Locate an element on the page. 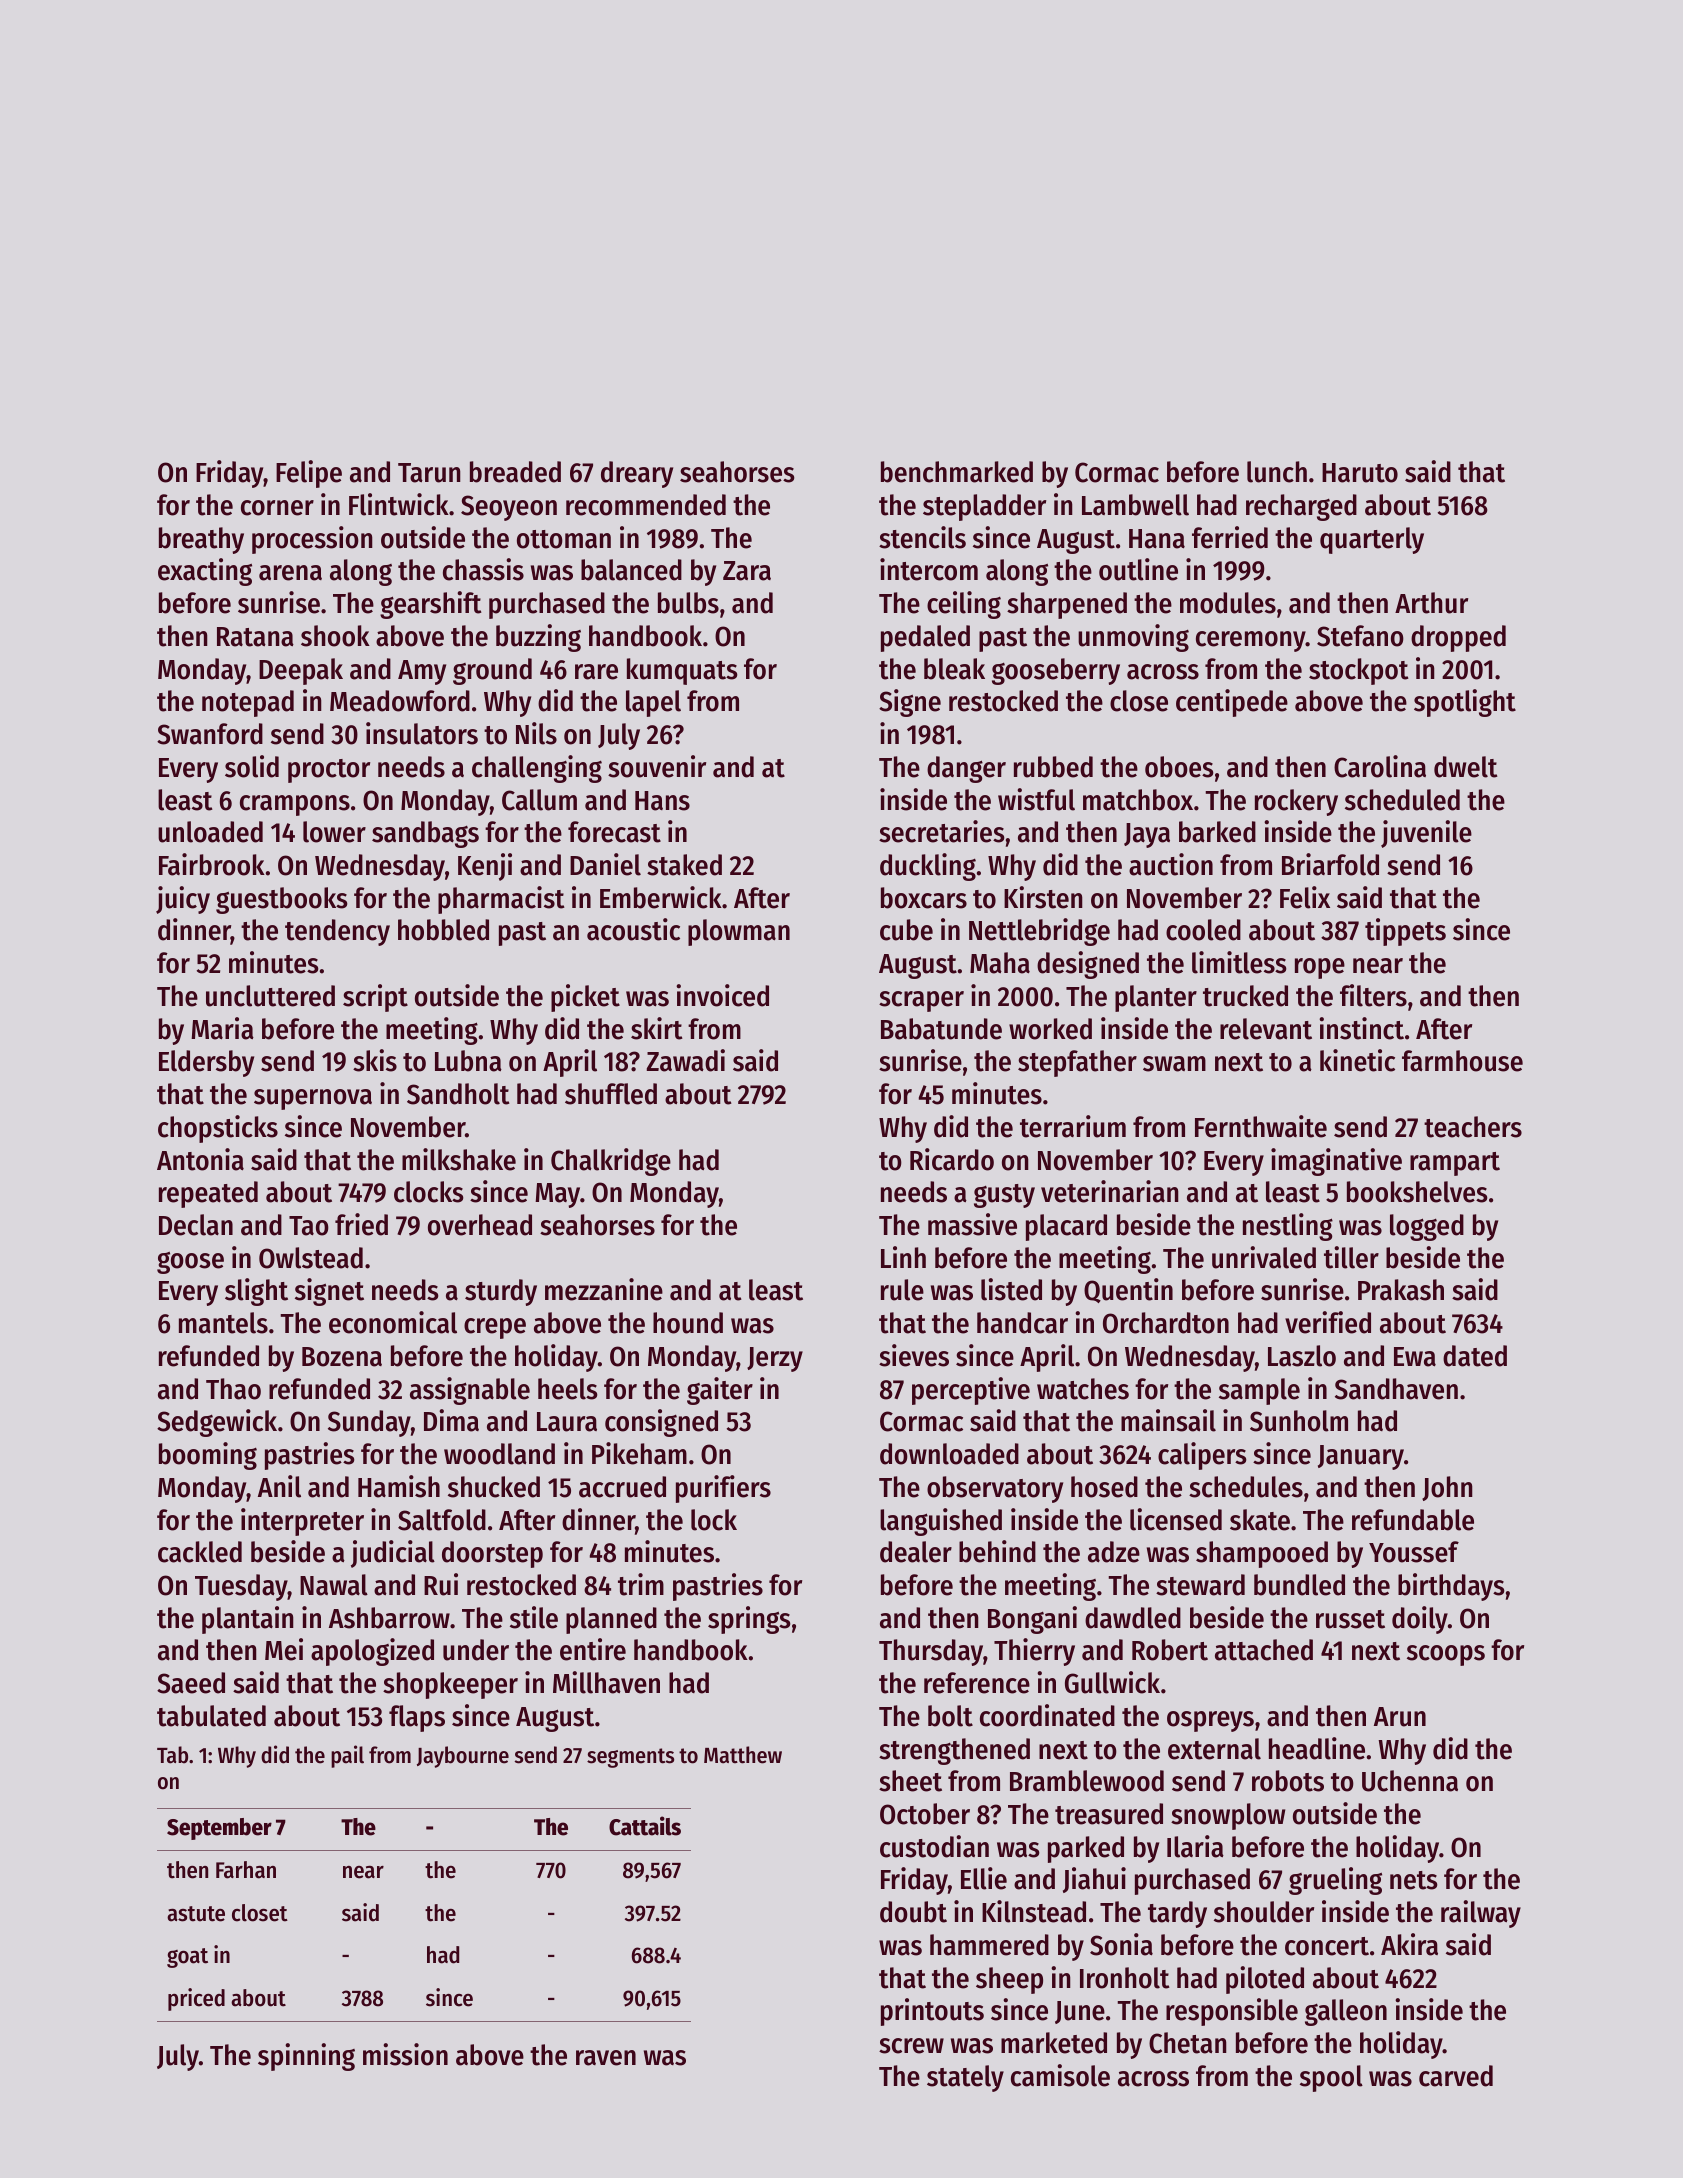 The image size is (1683, 2178). spool is located at coordinates (1331, 2078).
